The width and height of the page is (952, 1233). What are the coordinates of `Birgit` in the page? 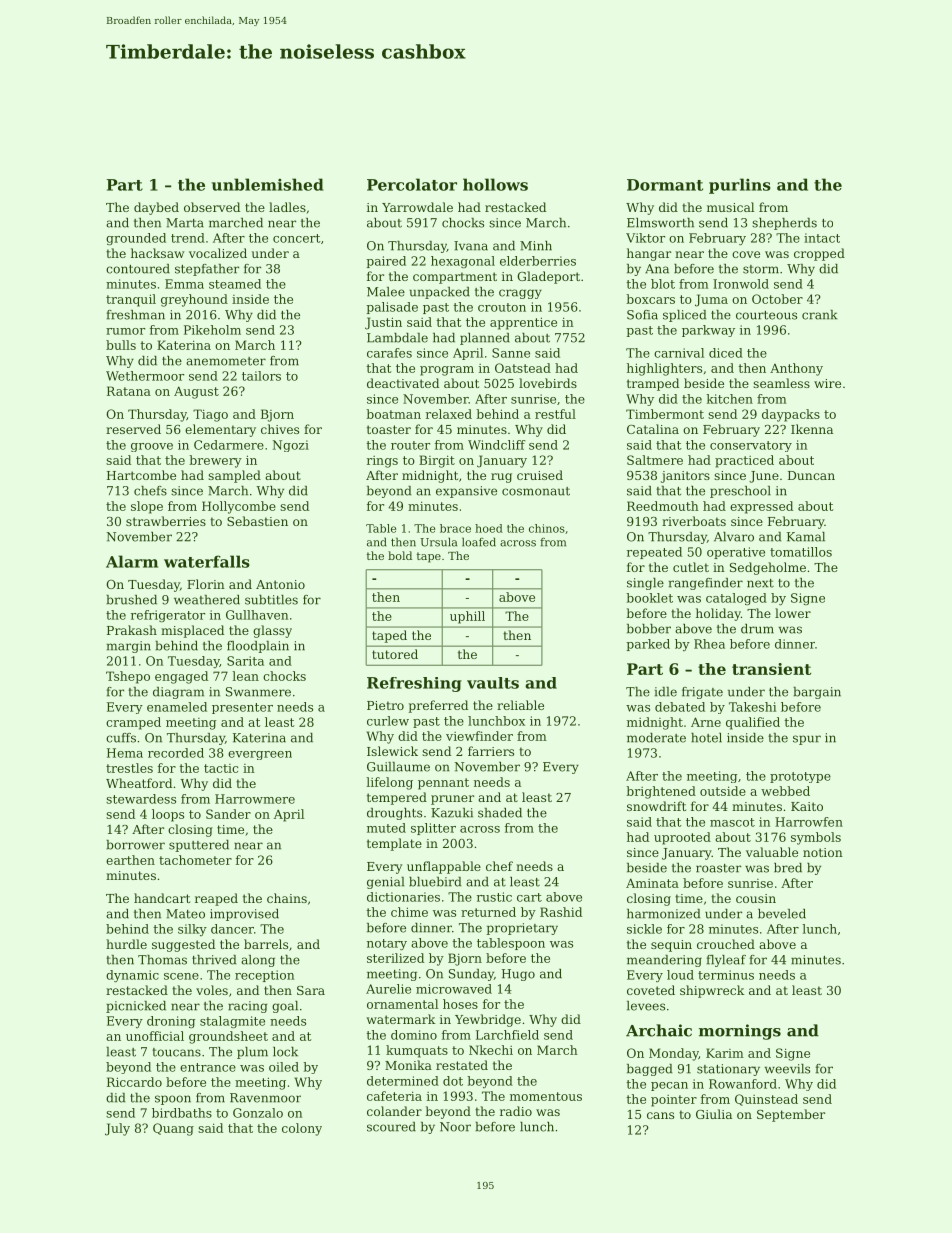 It's located at (437, 461).
